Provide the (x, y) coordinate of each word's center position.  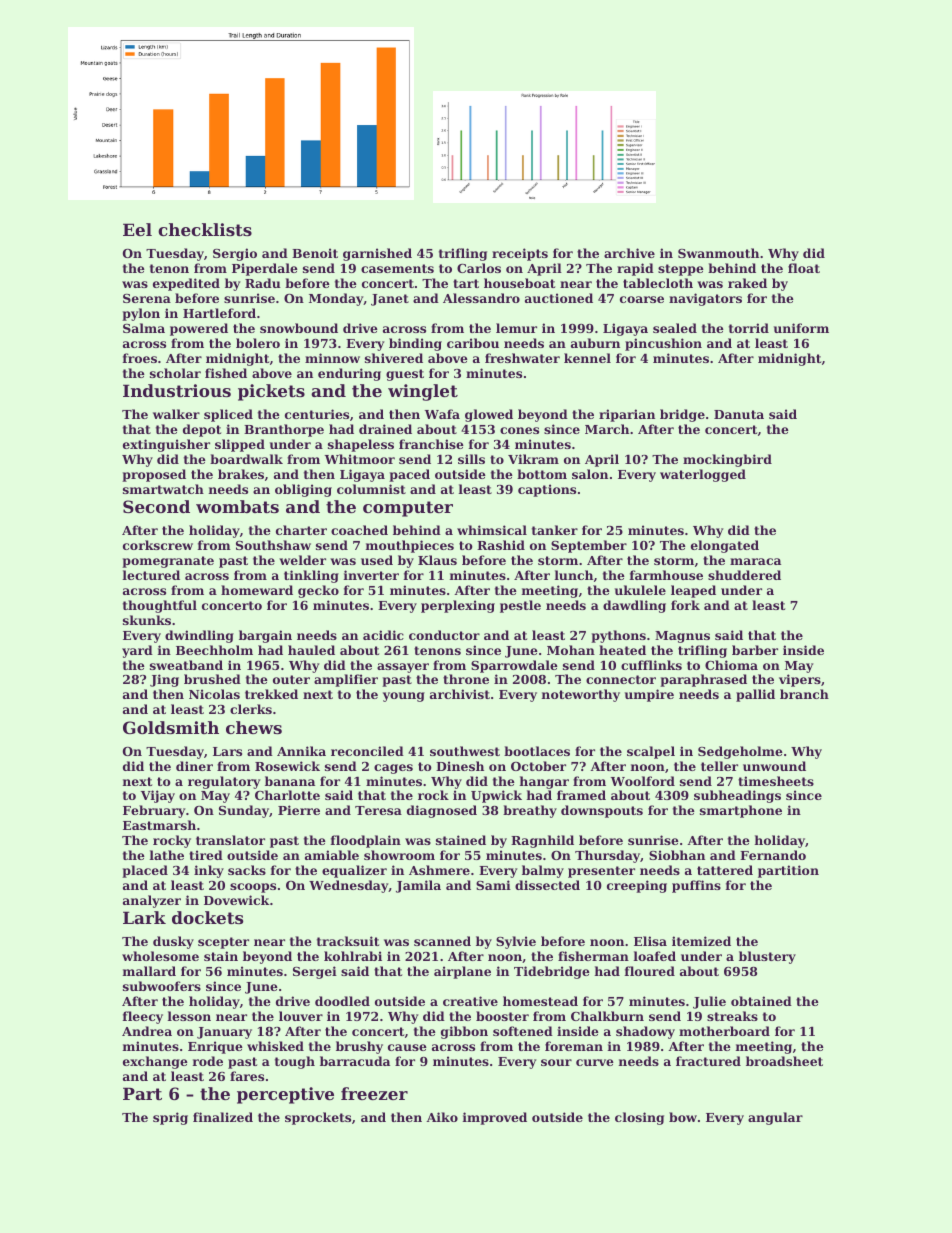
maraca (755, 561)
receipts (520, 254)
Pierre (299, 810)
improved (495, 1118)
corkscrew (158, 545)
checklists (205, 229)
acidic (383, 635)
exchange (155, 1062)
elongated (725, 546)
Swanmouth (718, 253)
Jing (164, 680)
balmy (543, 871)
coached (359, 530)
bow (683, 1117)
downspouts (602, 811)
